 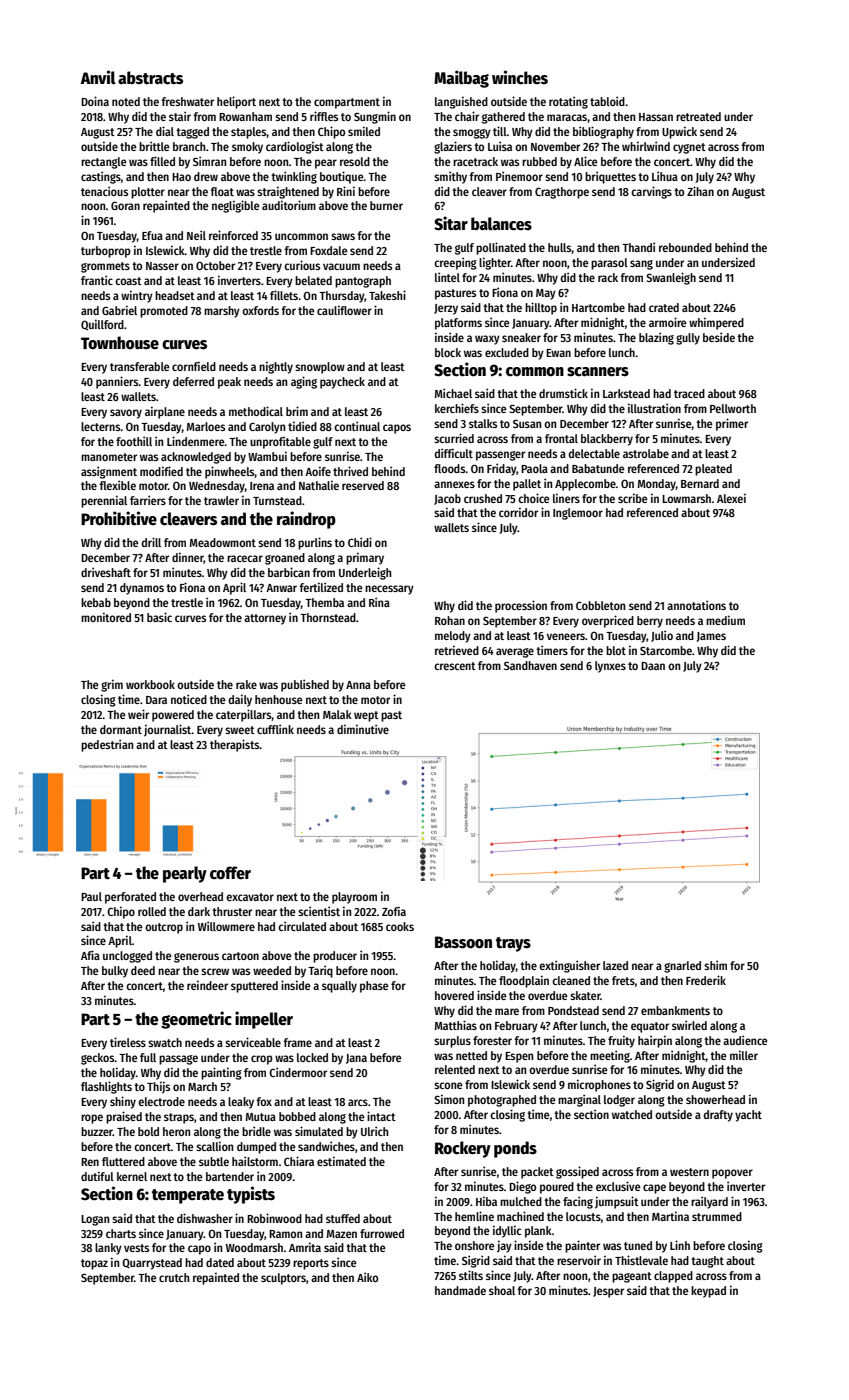 I want to click on retreated, so click(x=698, y=116).
